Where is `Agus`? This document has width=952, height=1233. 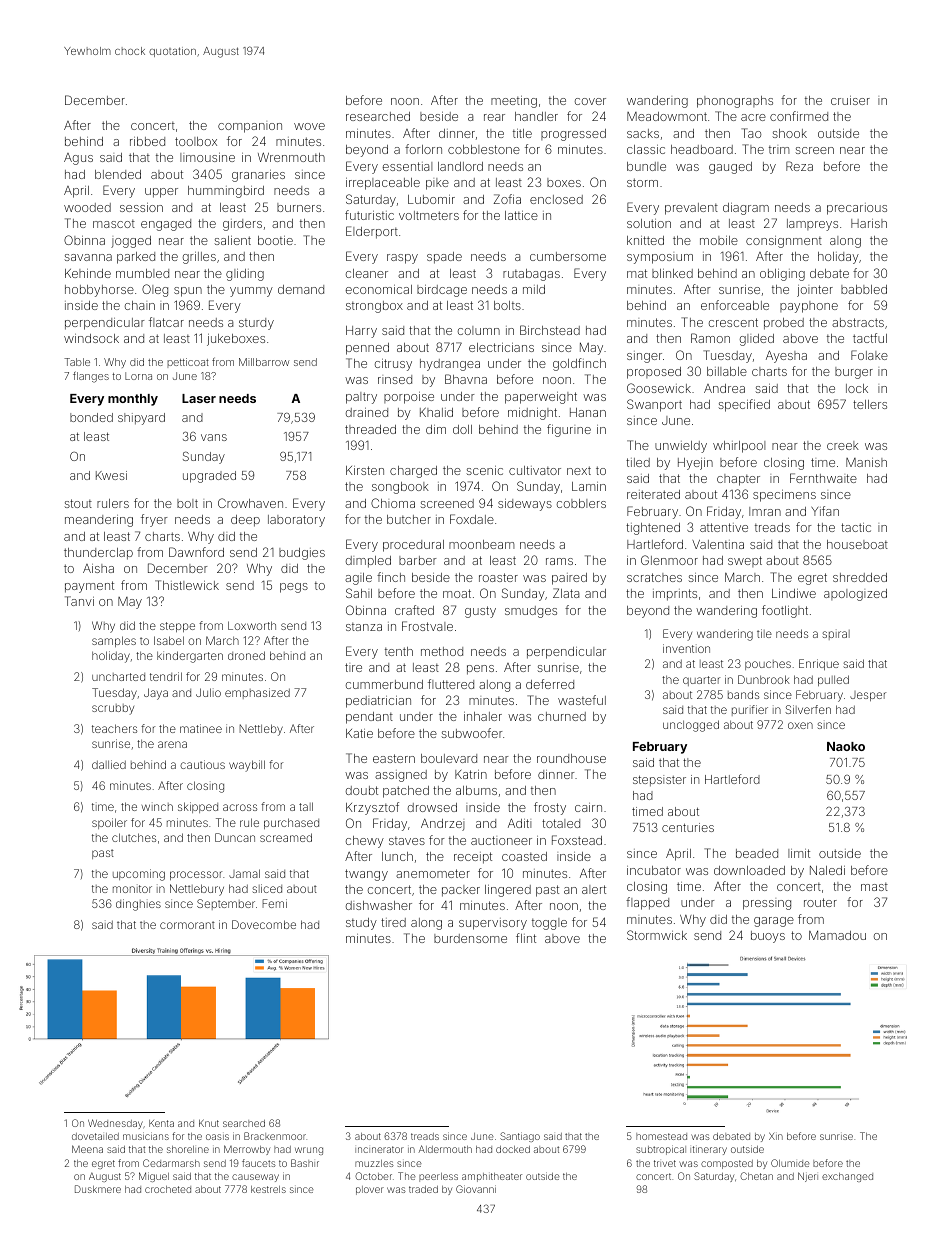
Agus is located at coordinates (78, 159).
